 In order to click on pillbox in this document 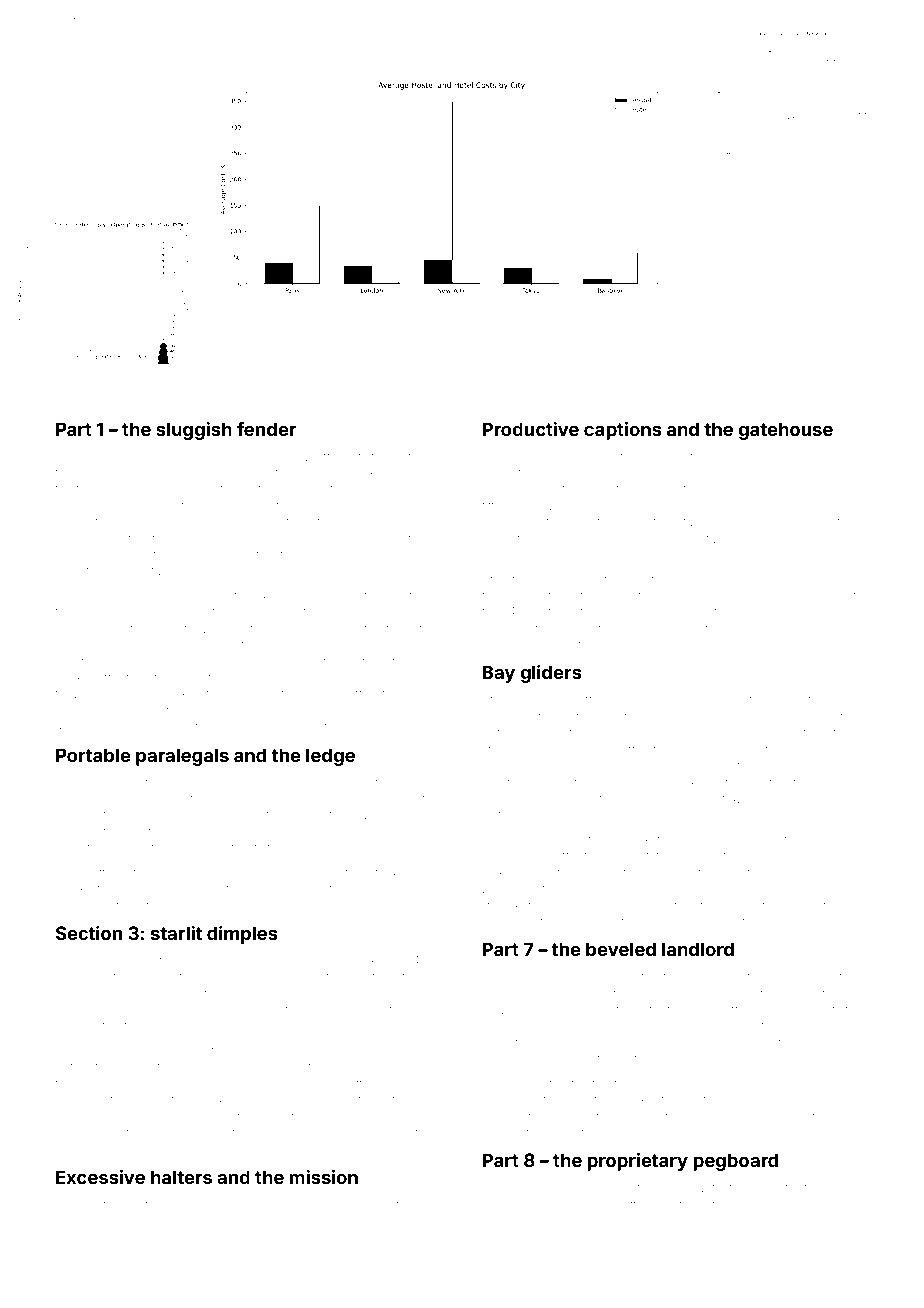, I will do `click(357, 961)`.
